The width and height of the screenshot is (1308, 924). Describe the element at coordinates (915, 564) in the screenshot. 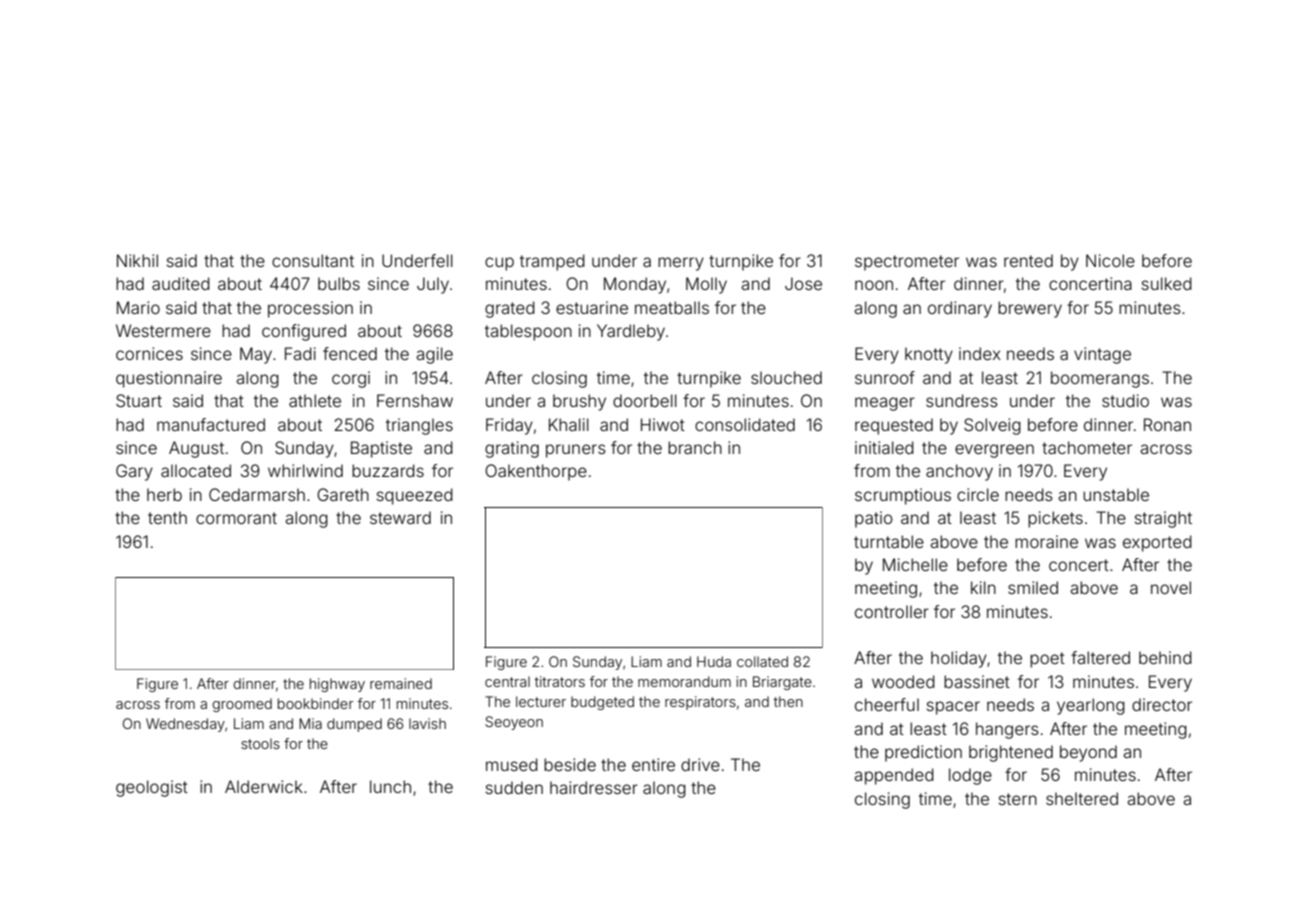

I see `Michelle` at that location.
